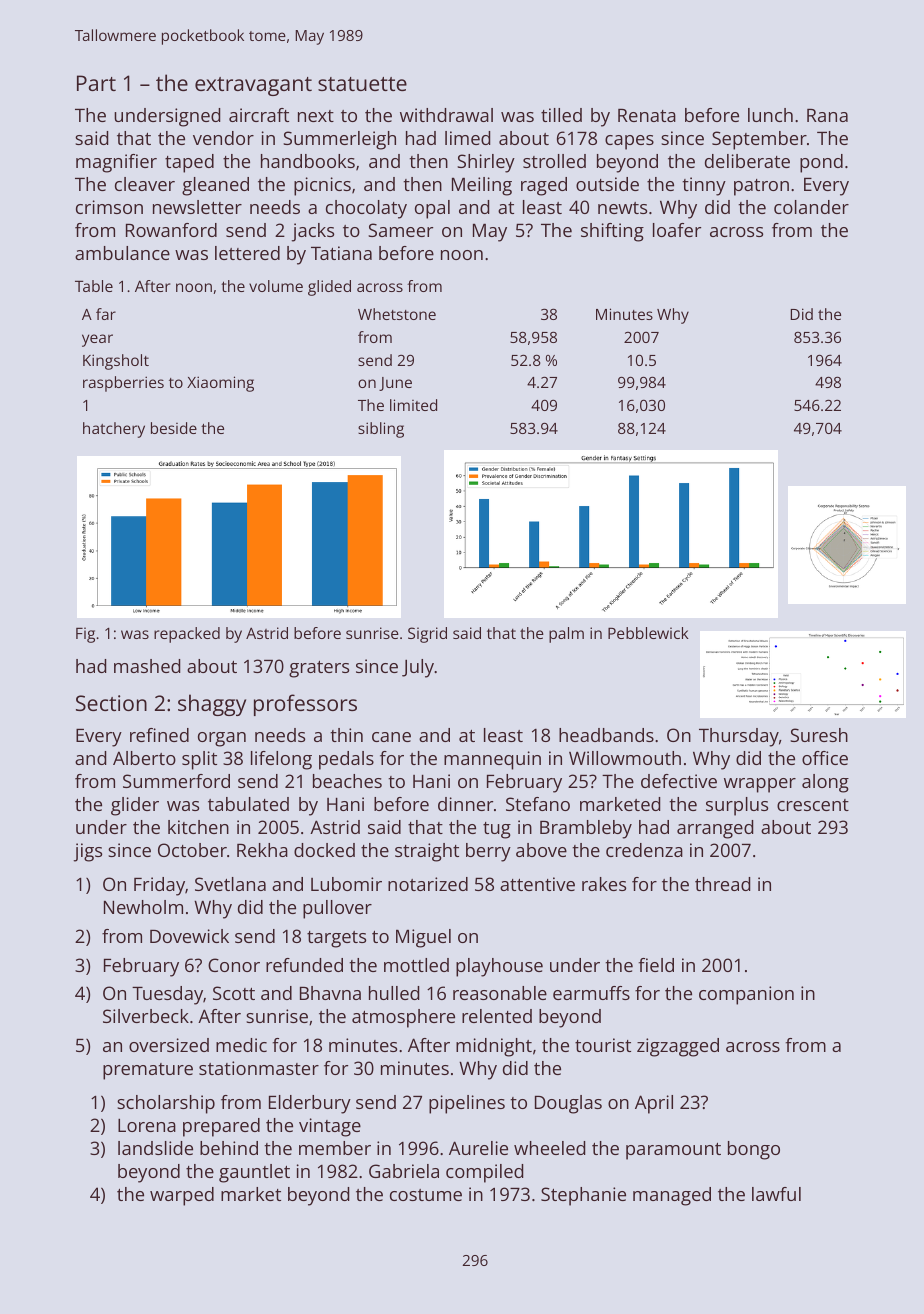 This document has height=1314, width=924. I want to click on Pebblewick, so click(648, 633).
